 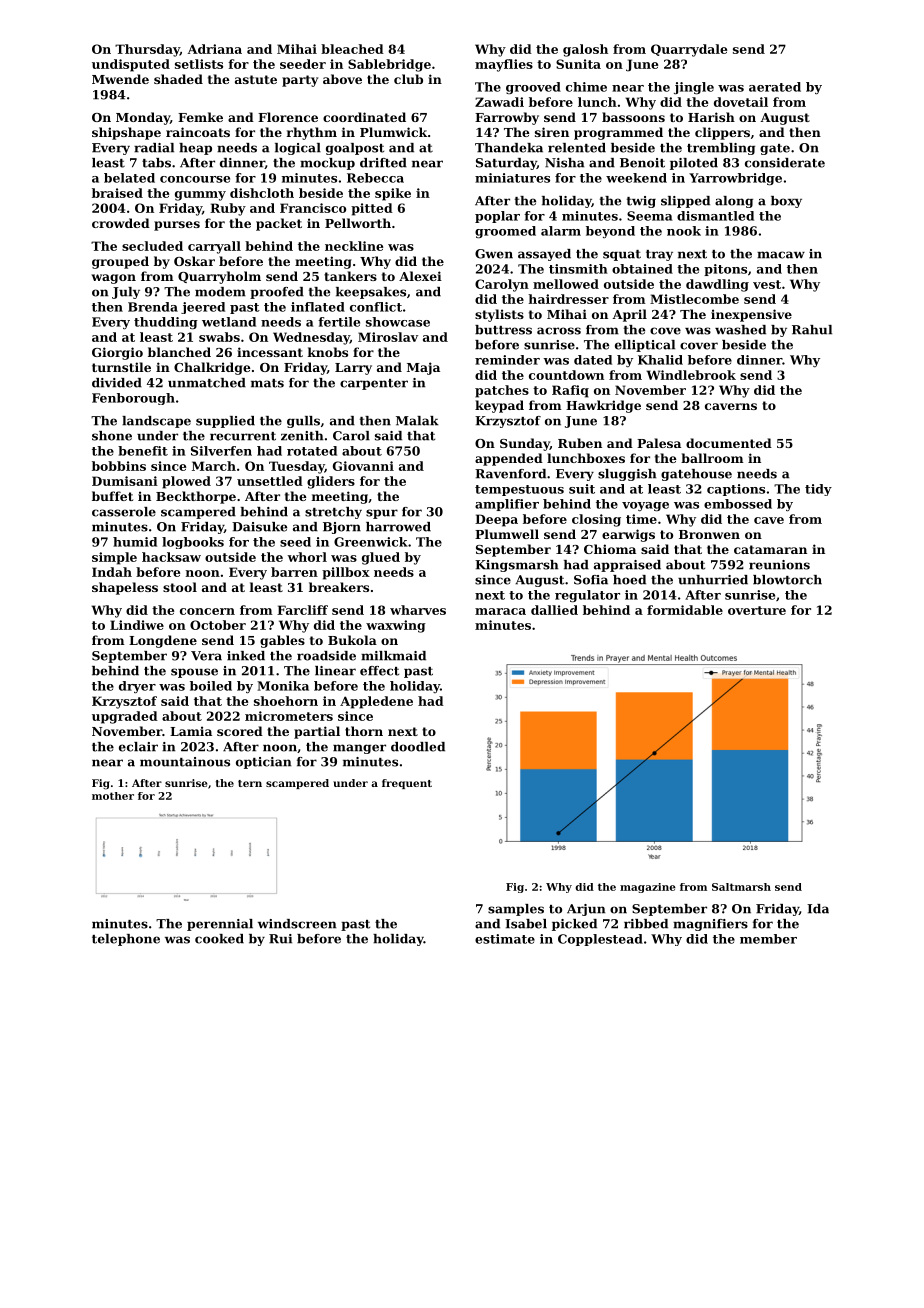 What do you see at coordinates (352, 49) in the screenshot?
I see `bleached` at bounding box center [352, 49].
